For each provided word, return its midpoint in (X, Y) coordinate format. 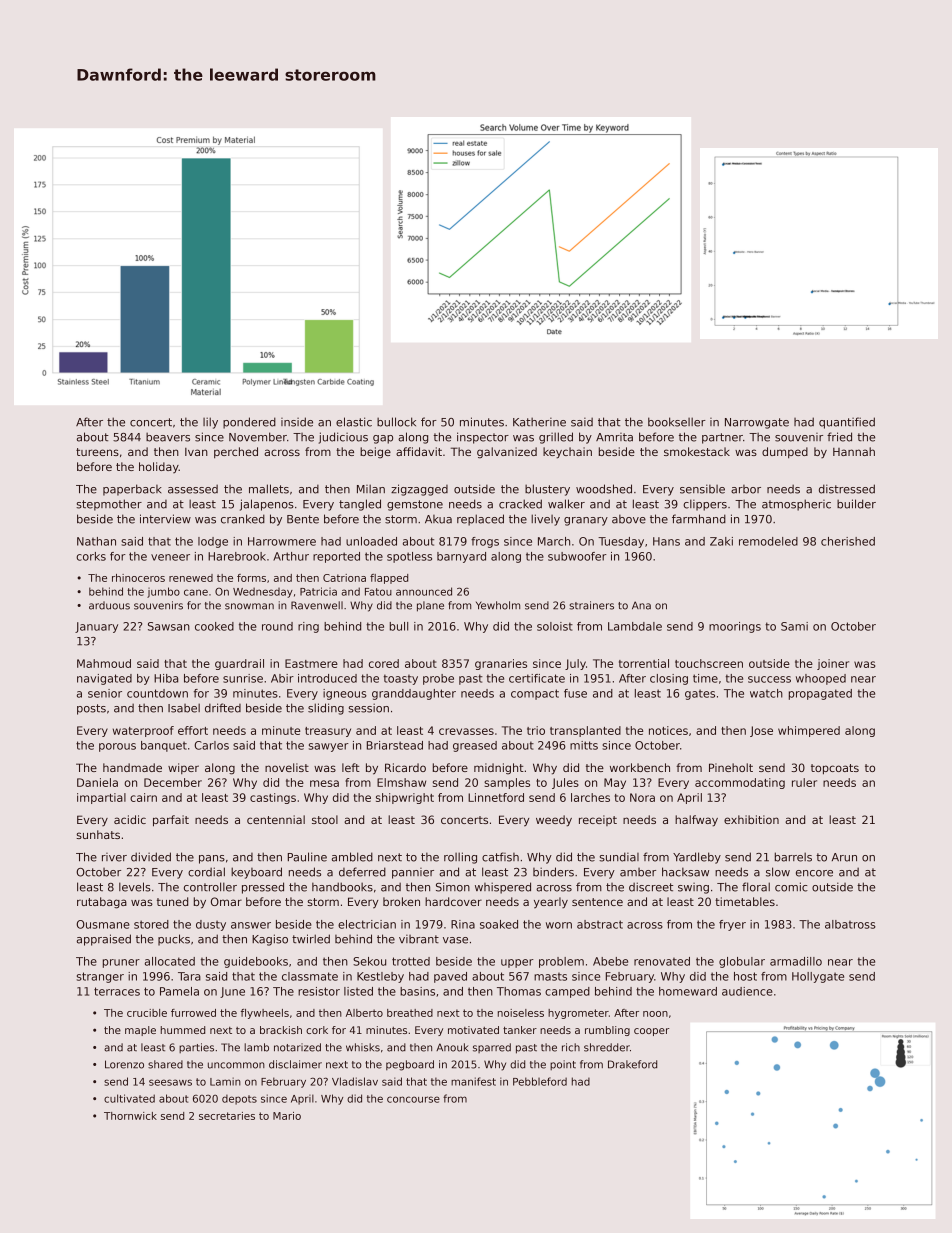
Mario (287, 1116)
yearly (551, 903)
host (745, 976)
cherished (848, 541)
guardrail (239, 664)
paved (450, 977)
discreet (651, 887)
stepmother (109, 505)
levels (135, 887)
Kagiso (270, 940)
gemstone (415, 505)
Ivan (196, 452)
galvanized (507, 453)
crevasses (466, 731)
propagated (820, 694)
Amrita (614, 437)
